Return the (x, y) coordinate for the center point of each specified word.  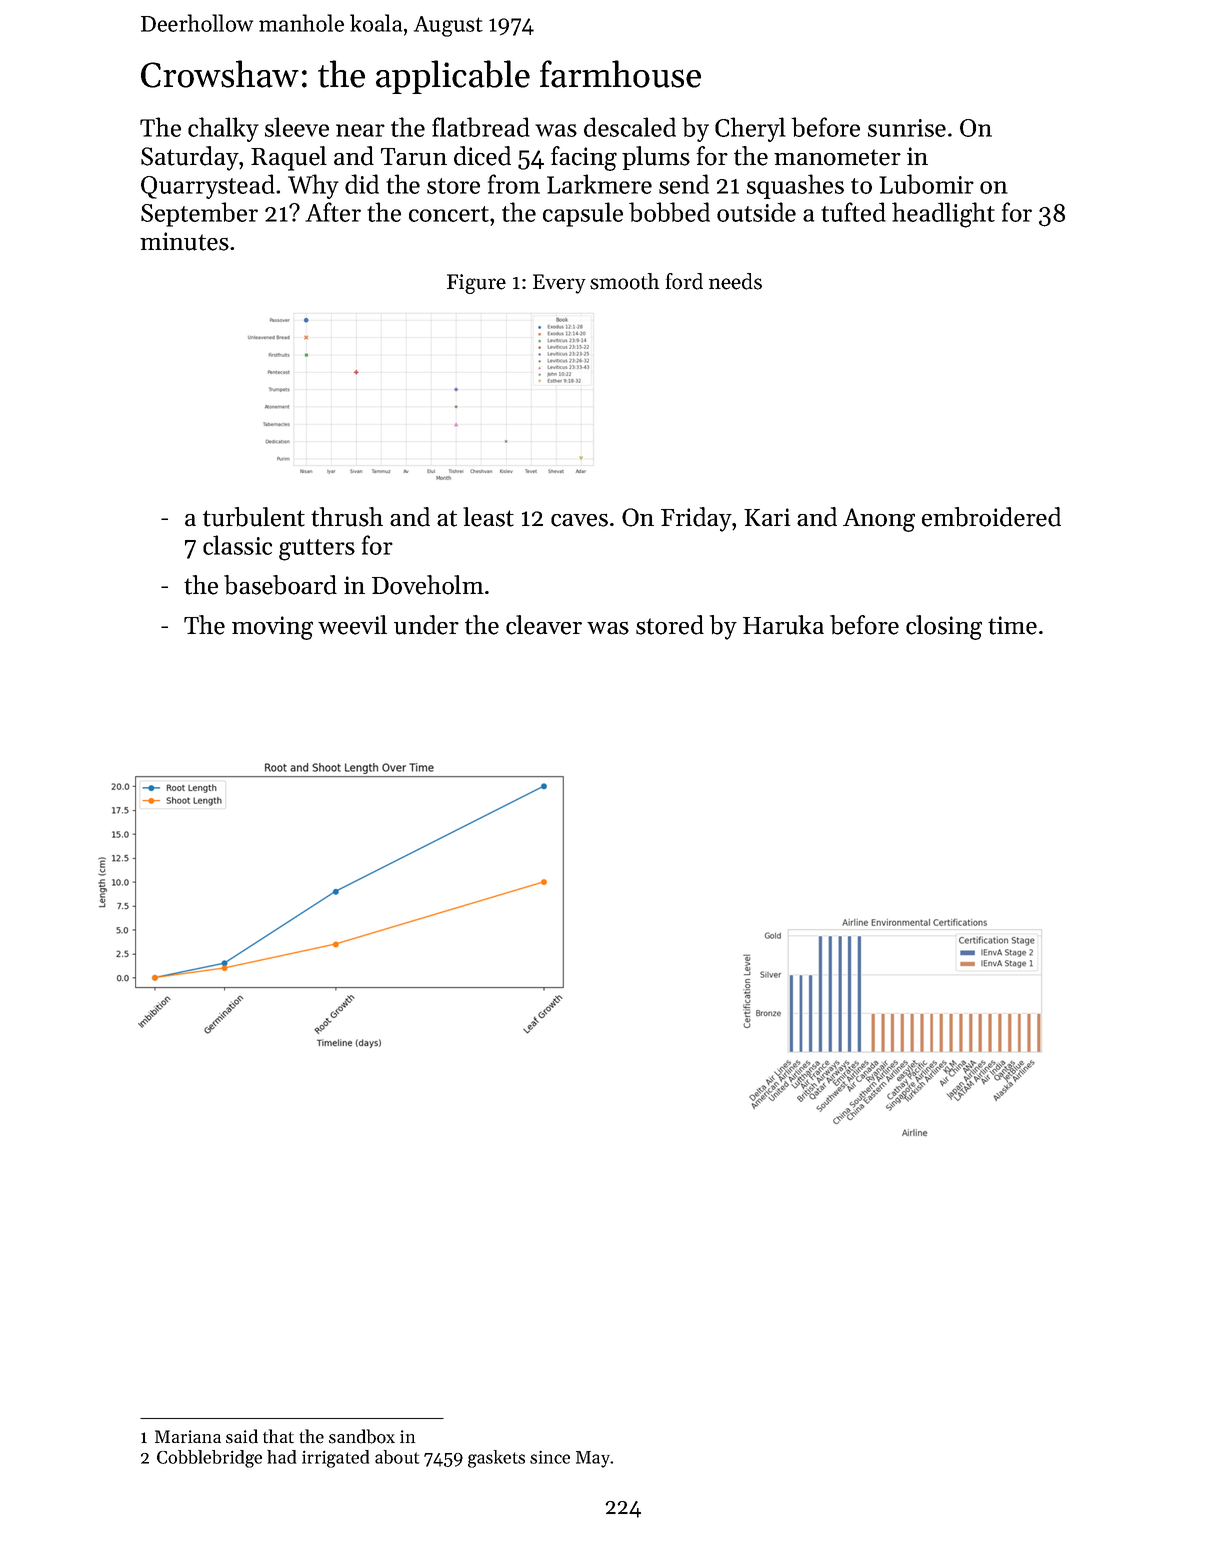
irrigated (335, 1459)
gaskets (496, 1459)
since (550, 1457)
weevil (352, 625)
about (397, 1457)
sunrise (907, 128)
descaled (630, 127)
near (360, 130)
